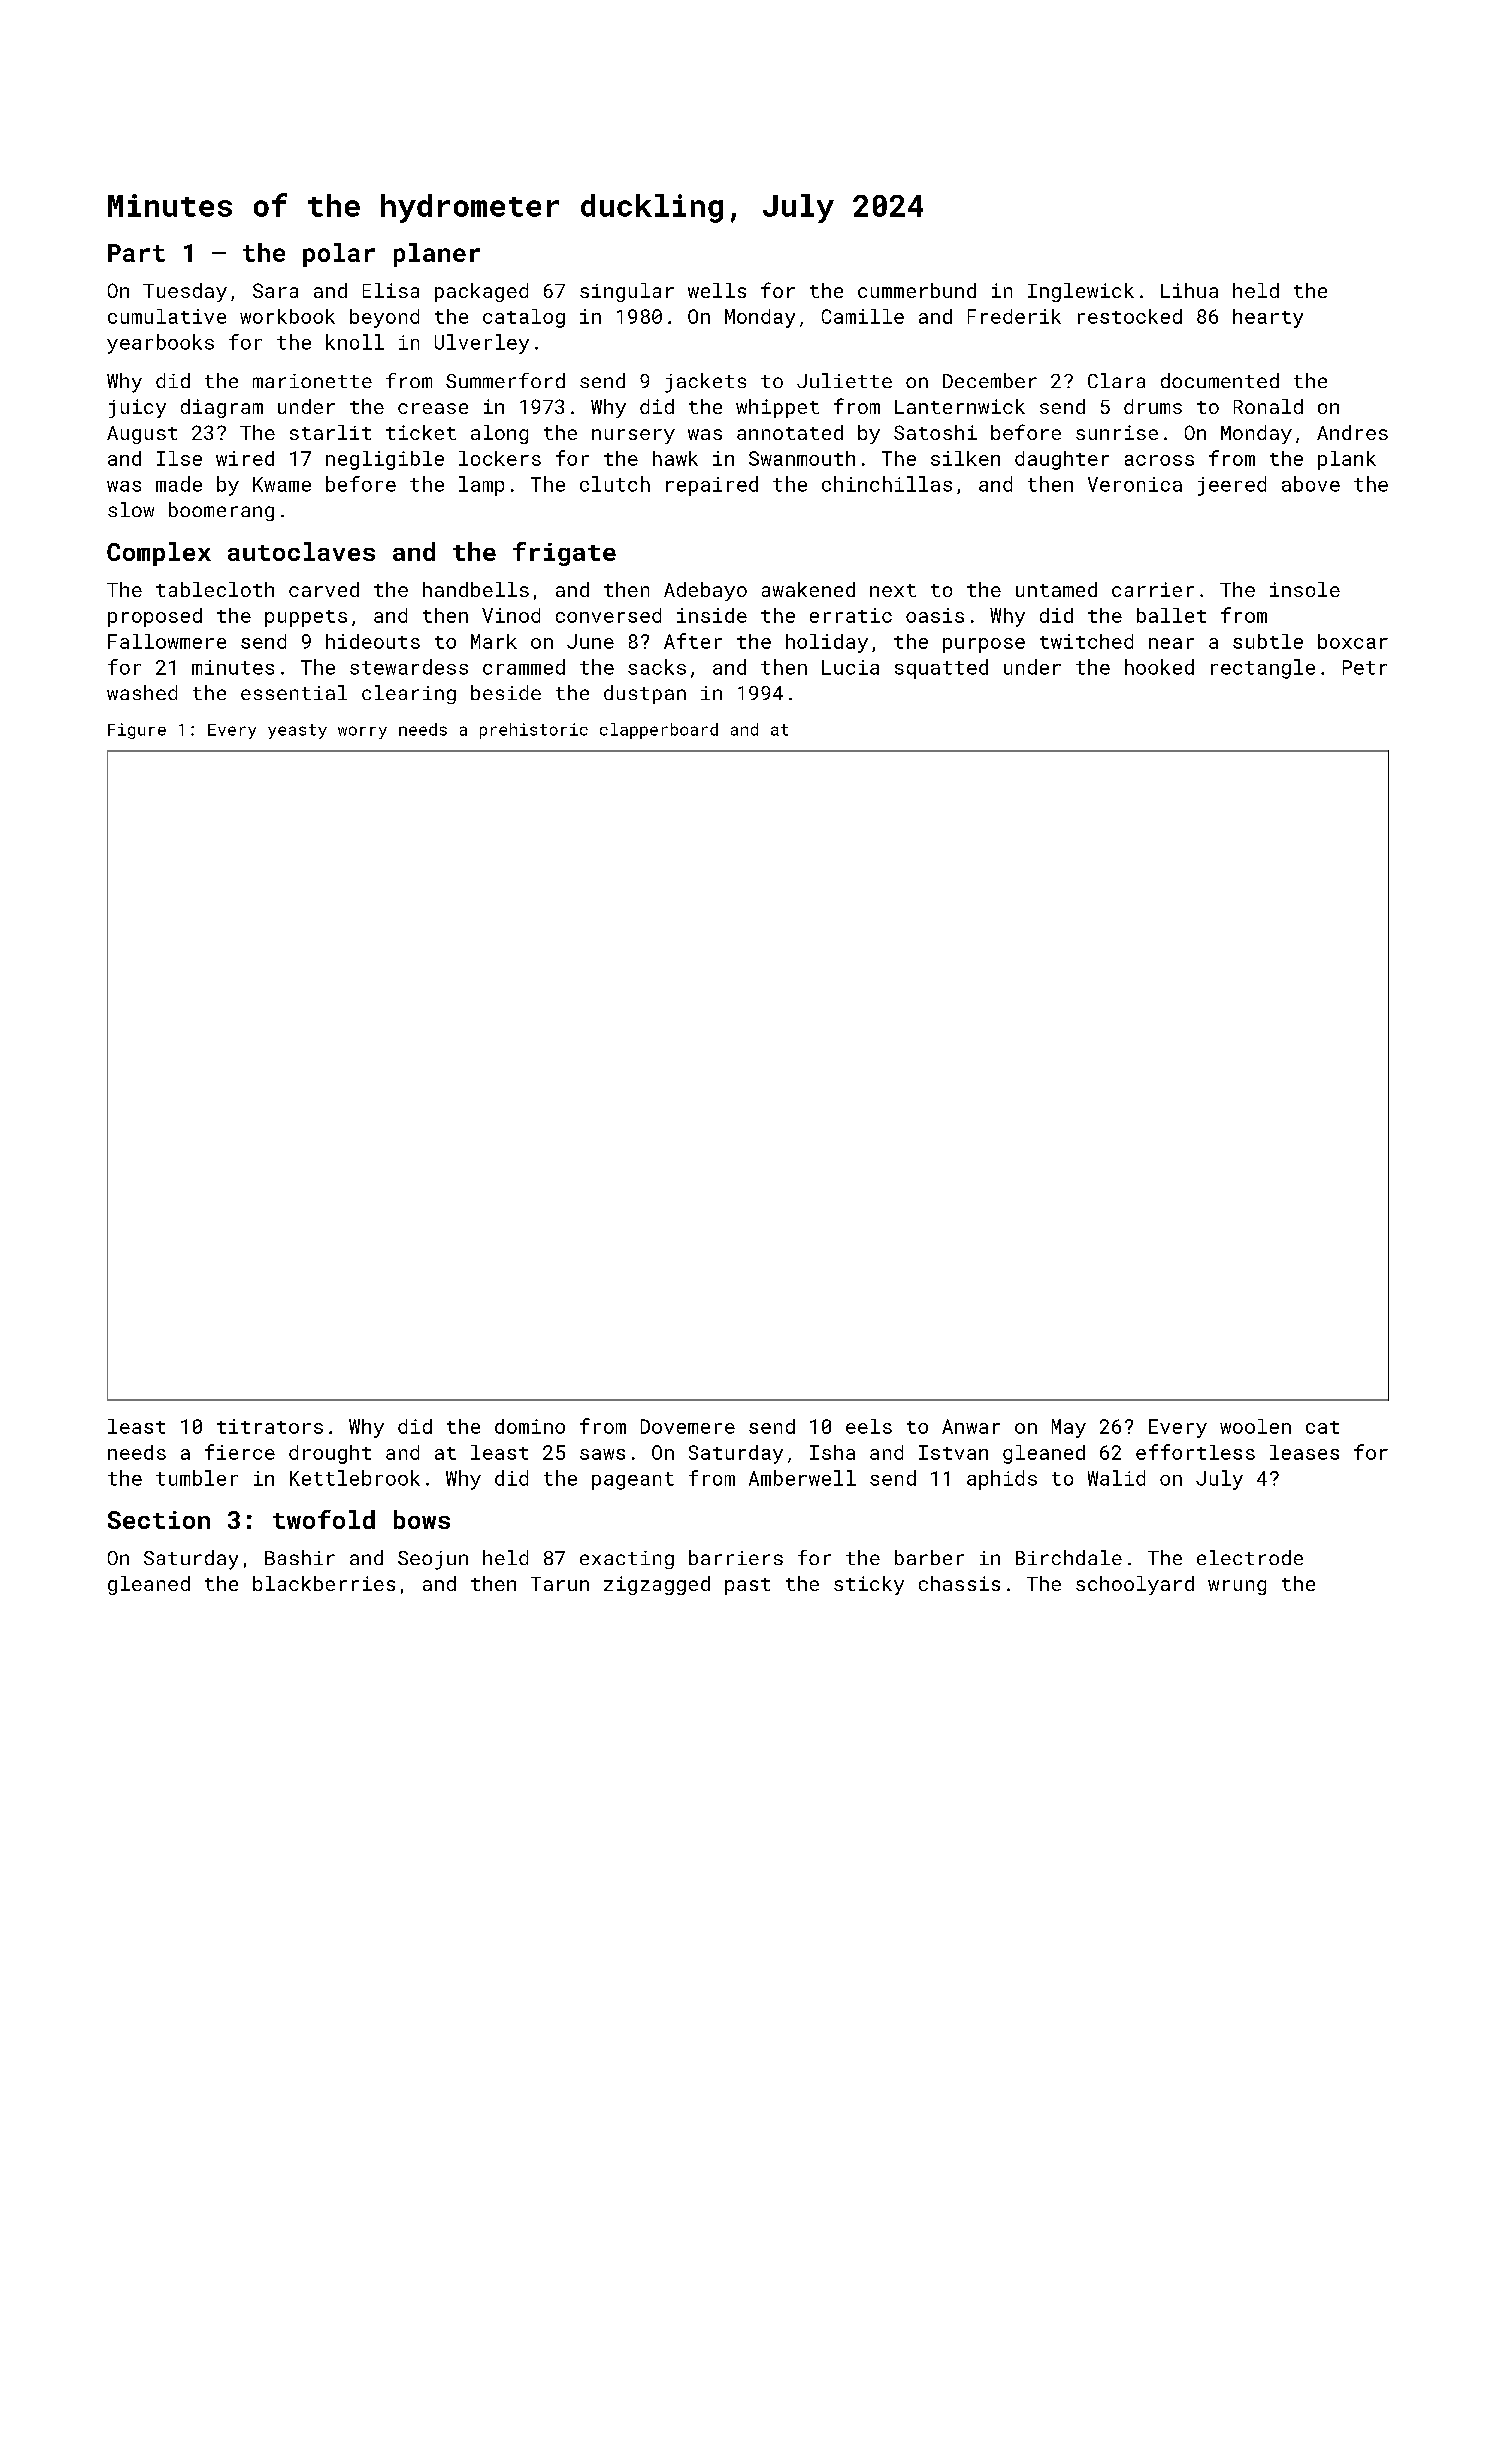 This screenshot has height=2464, width=1496. I want to click on hooked, so click(1159, 667).
